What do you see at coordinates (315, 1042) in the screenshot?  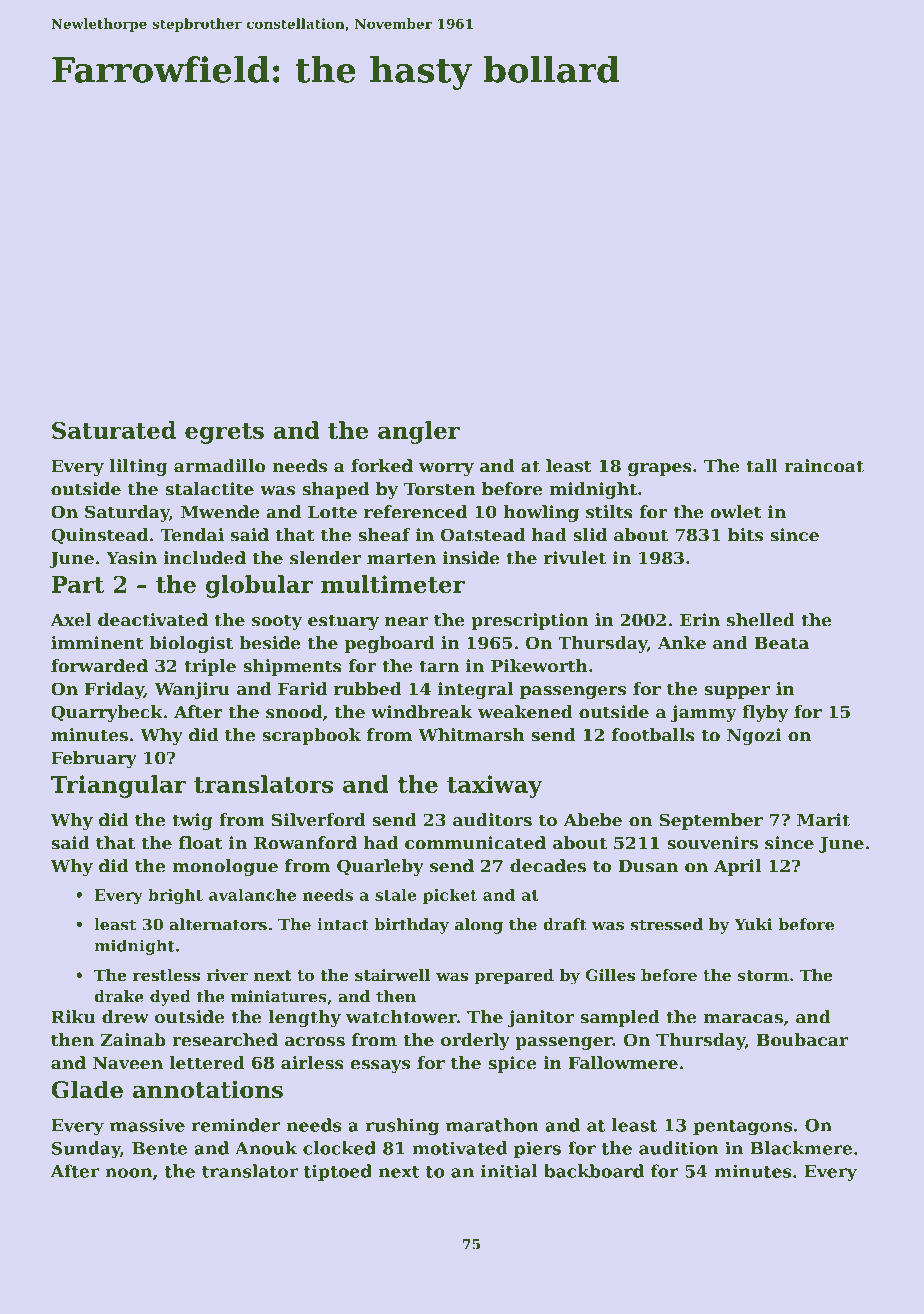 I see `across` at bounding box center [315, 1042].
